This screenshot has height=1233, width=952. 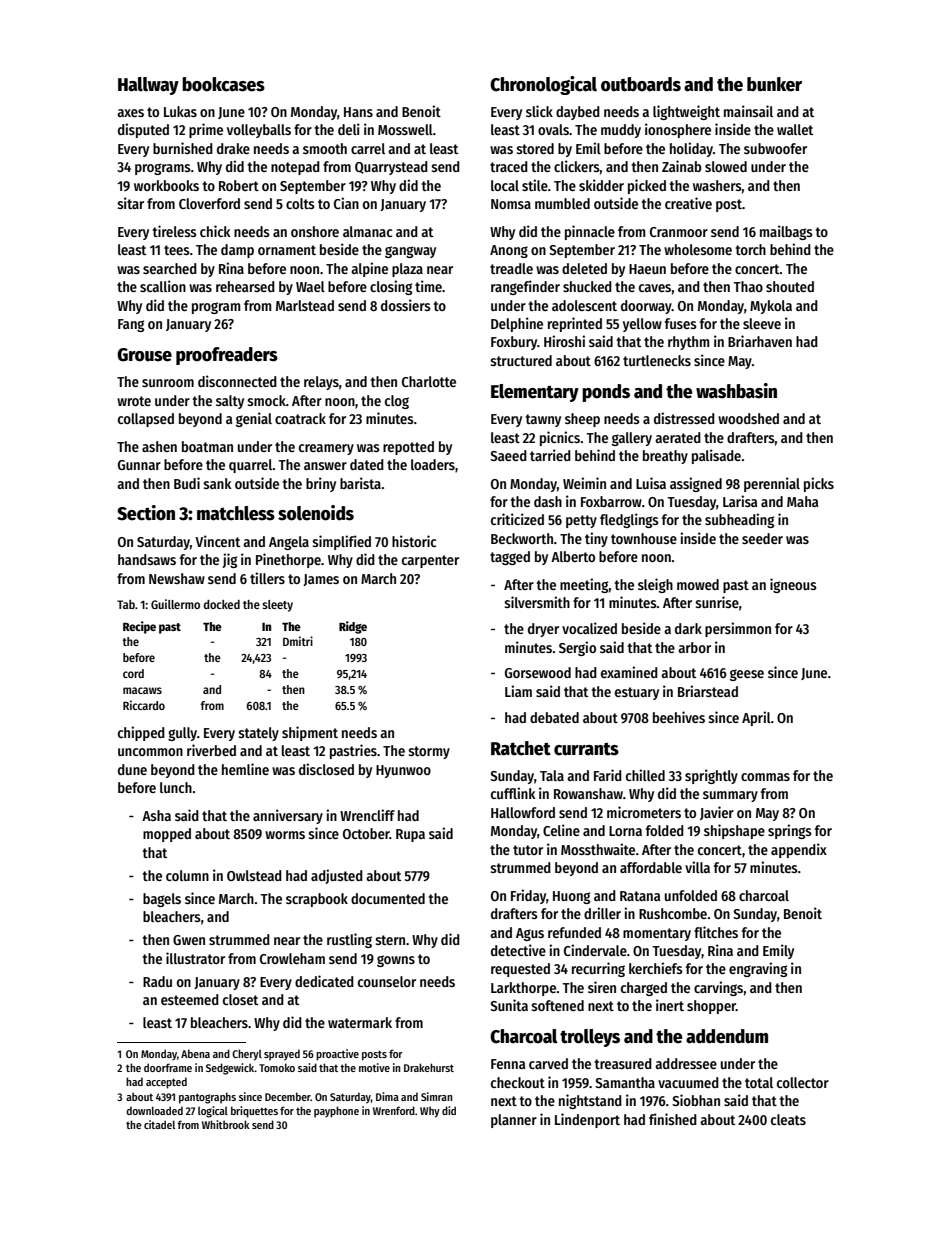 I want to click on Wrenford, so click(x=394, y=1110).
